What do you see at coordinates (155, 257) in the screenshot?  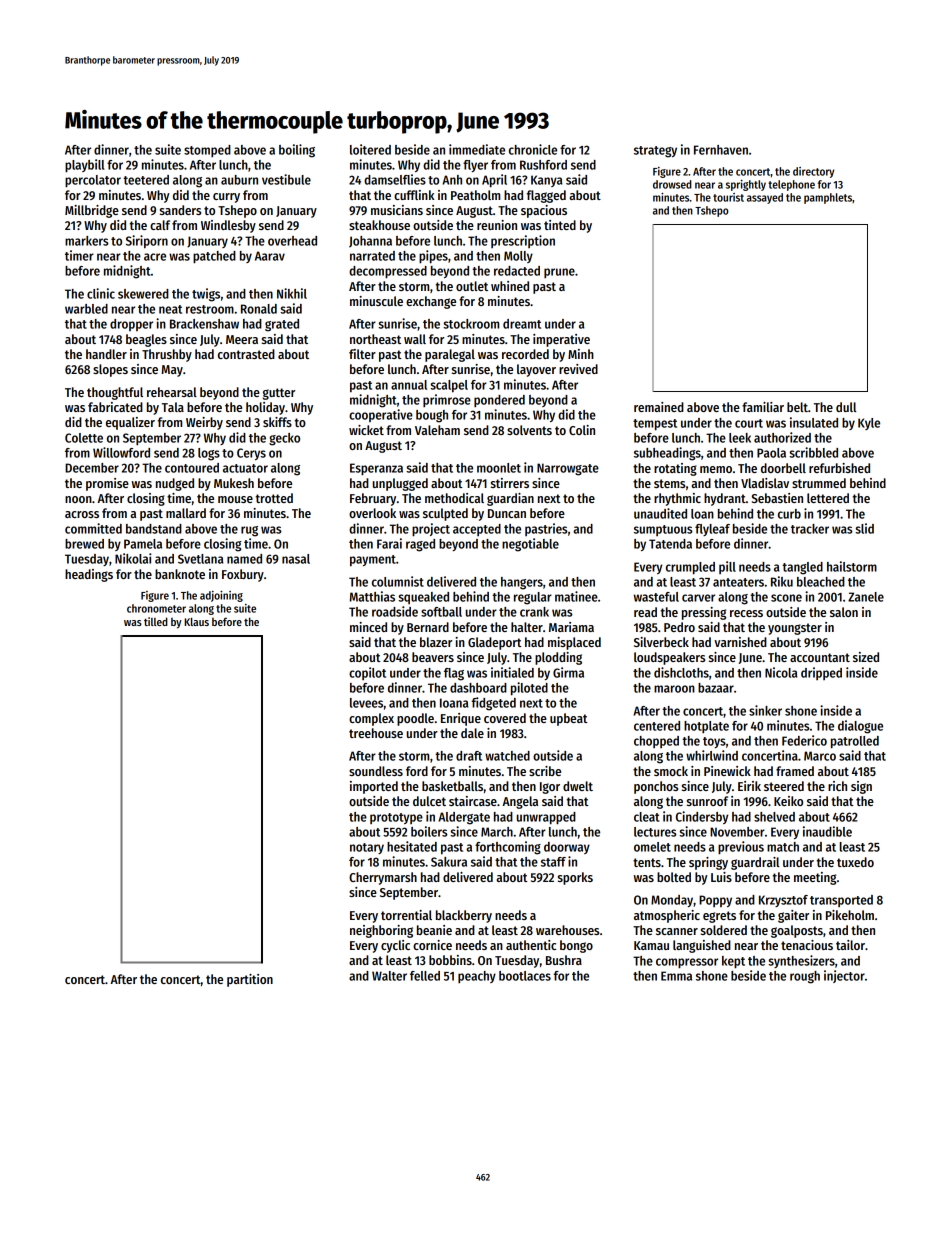 I see `acre` at bounding box center [155, 257].
